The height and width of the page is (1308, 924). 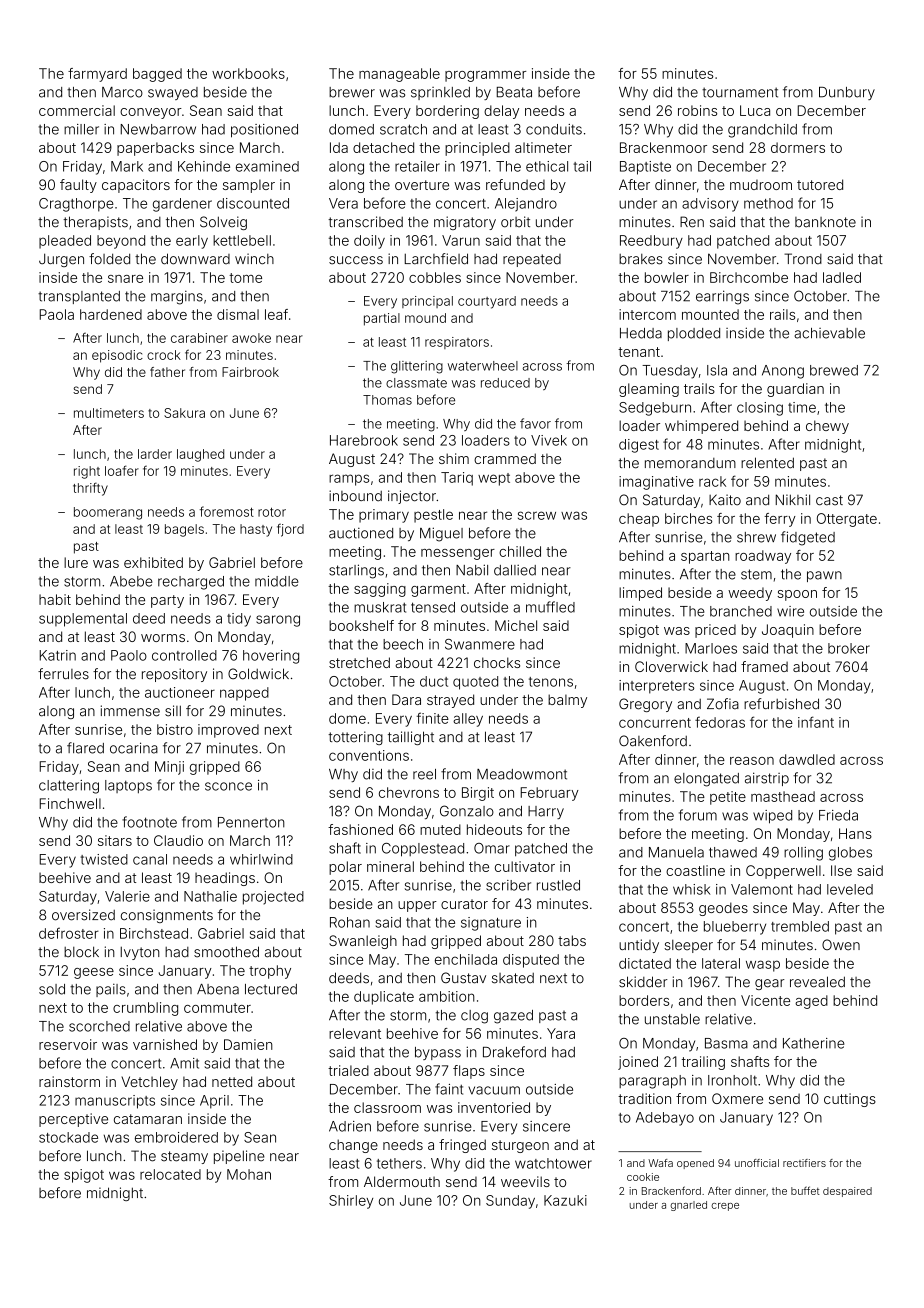 What do you see at coordinates (115, 1102) in the page?
I see `manuscripts` at bounding box center [115, 1102].
